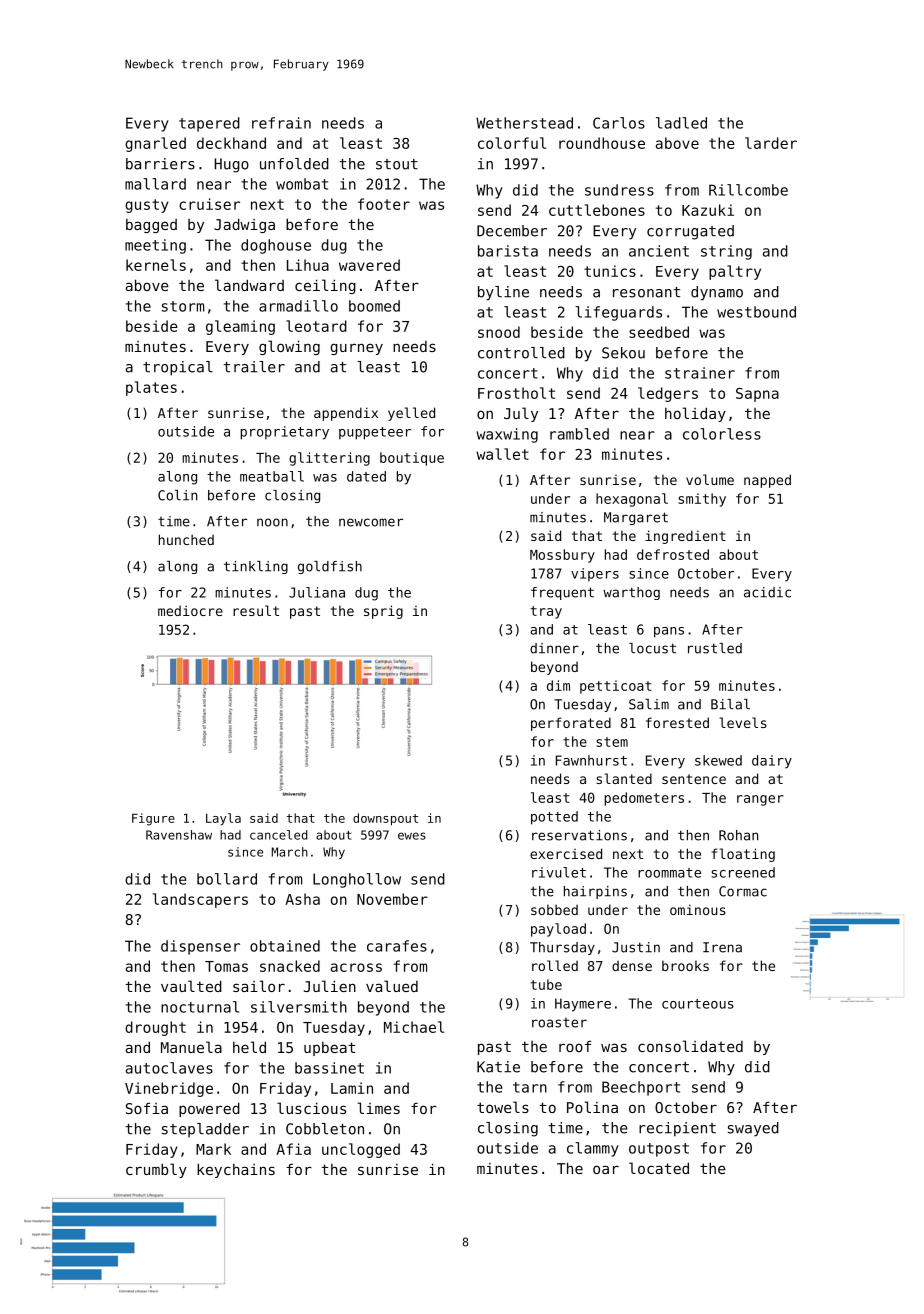  What do you see at coordinates (290, 966) in the document?
I see `snacked` at bounding box center [290, 966].
